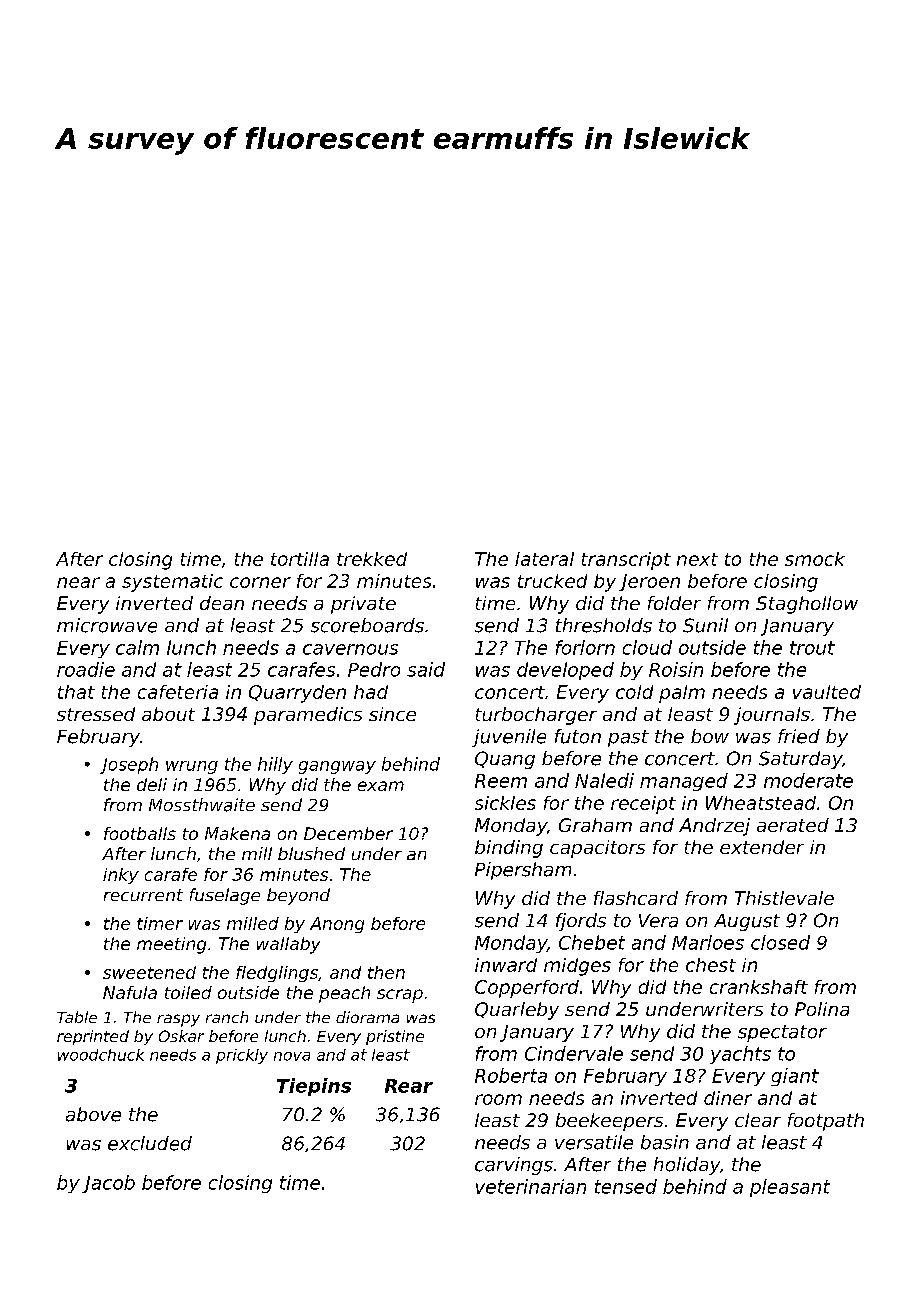 The height and width of the document is (1308, 924). Describe the element at coordinates (143, 895) in the document. I see `recurrent` at that location.
